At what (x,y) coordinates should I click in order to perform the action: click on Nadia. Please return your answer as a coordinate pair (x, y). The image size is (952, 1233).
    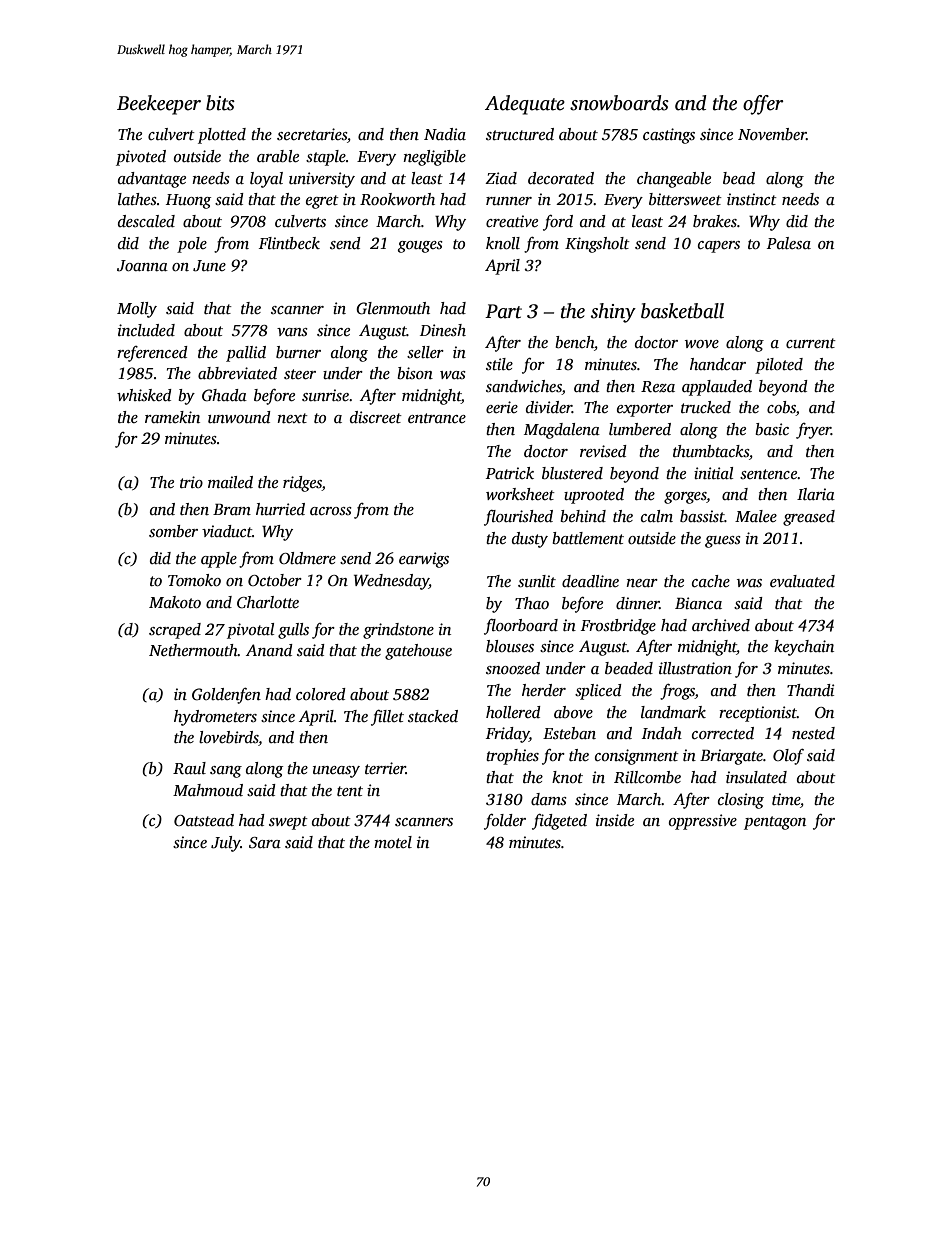
    Looking at the image, I should click on (445, 134).
